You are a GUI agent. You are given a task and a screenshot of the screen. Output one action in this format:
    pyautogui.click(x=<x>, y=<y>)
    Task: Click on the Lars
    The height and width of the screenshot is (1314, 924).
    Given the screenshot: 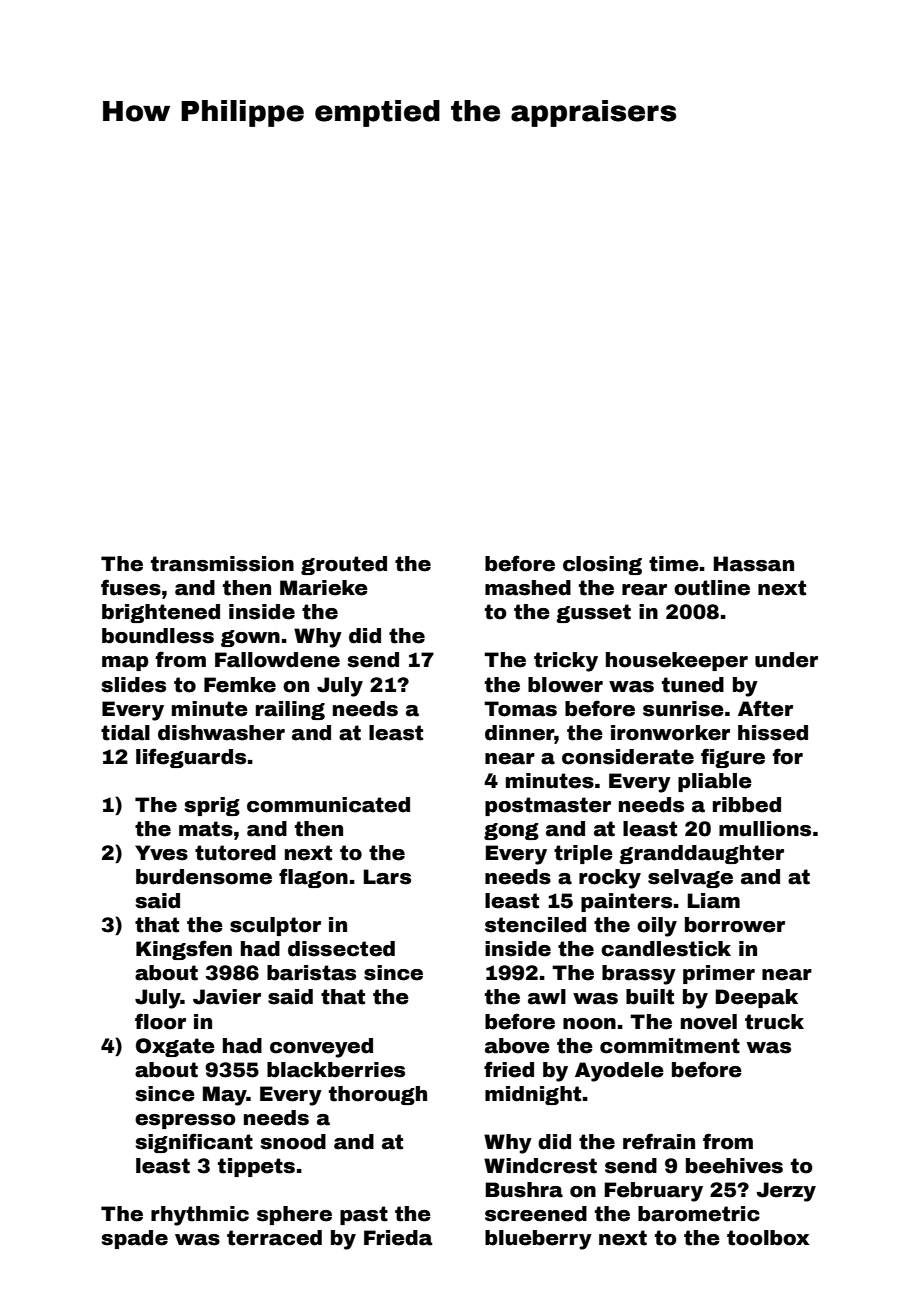 What is the action you would take?
    pyautogui.click(x=387, y=877)
